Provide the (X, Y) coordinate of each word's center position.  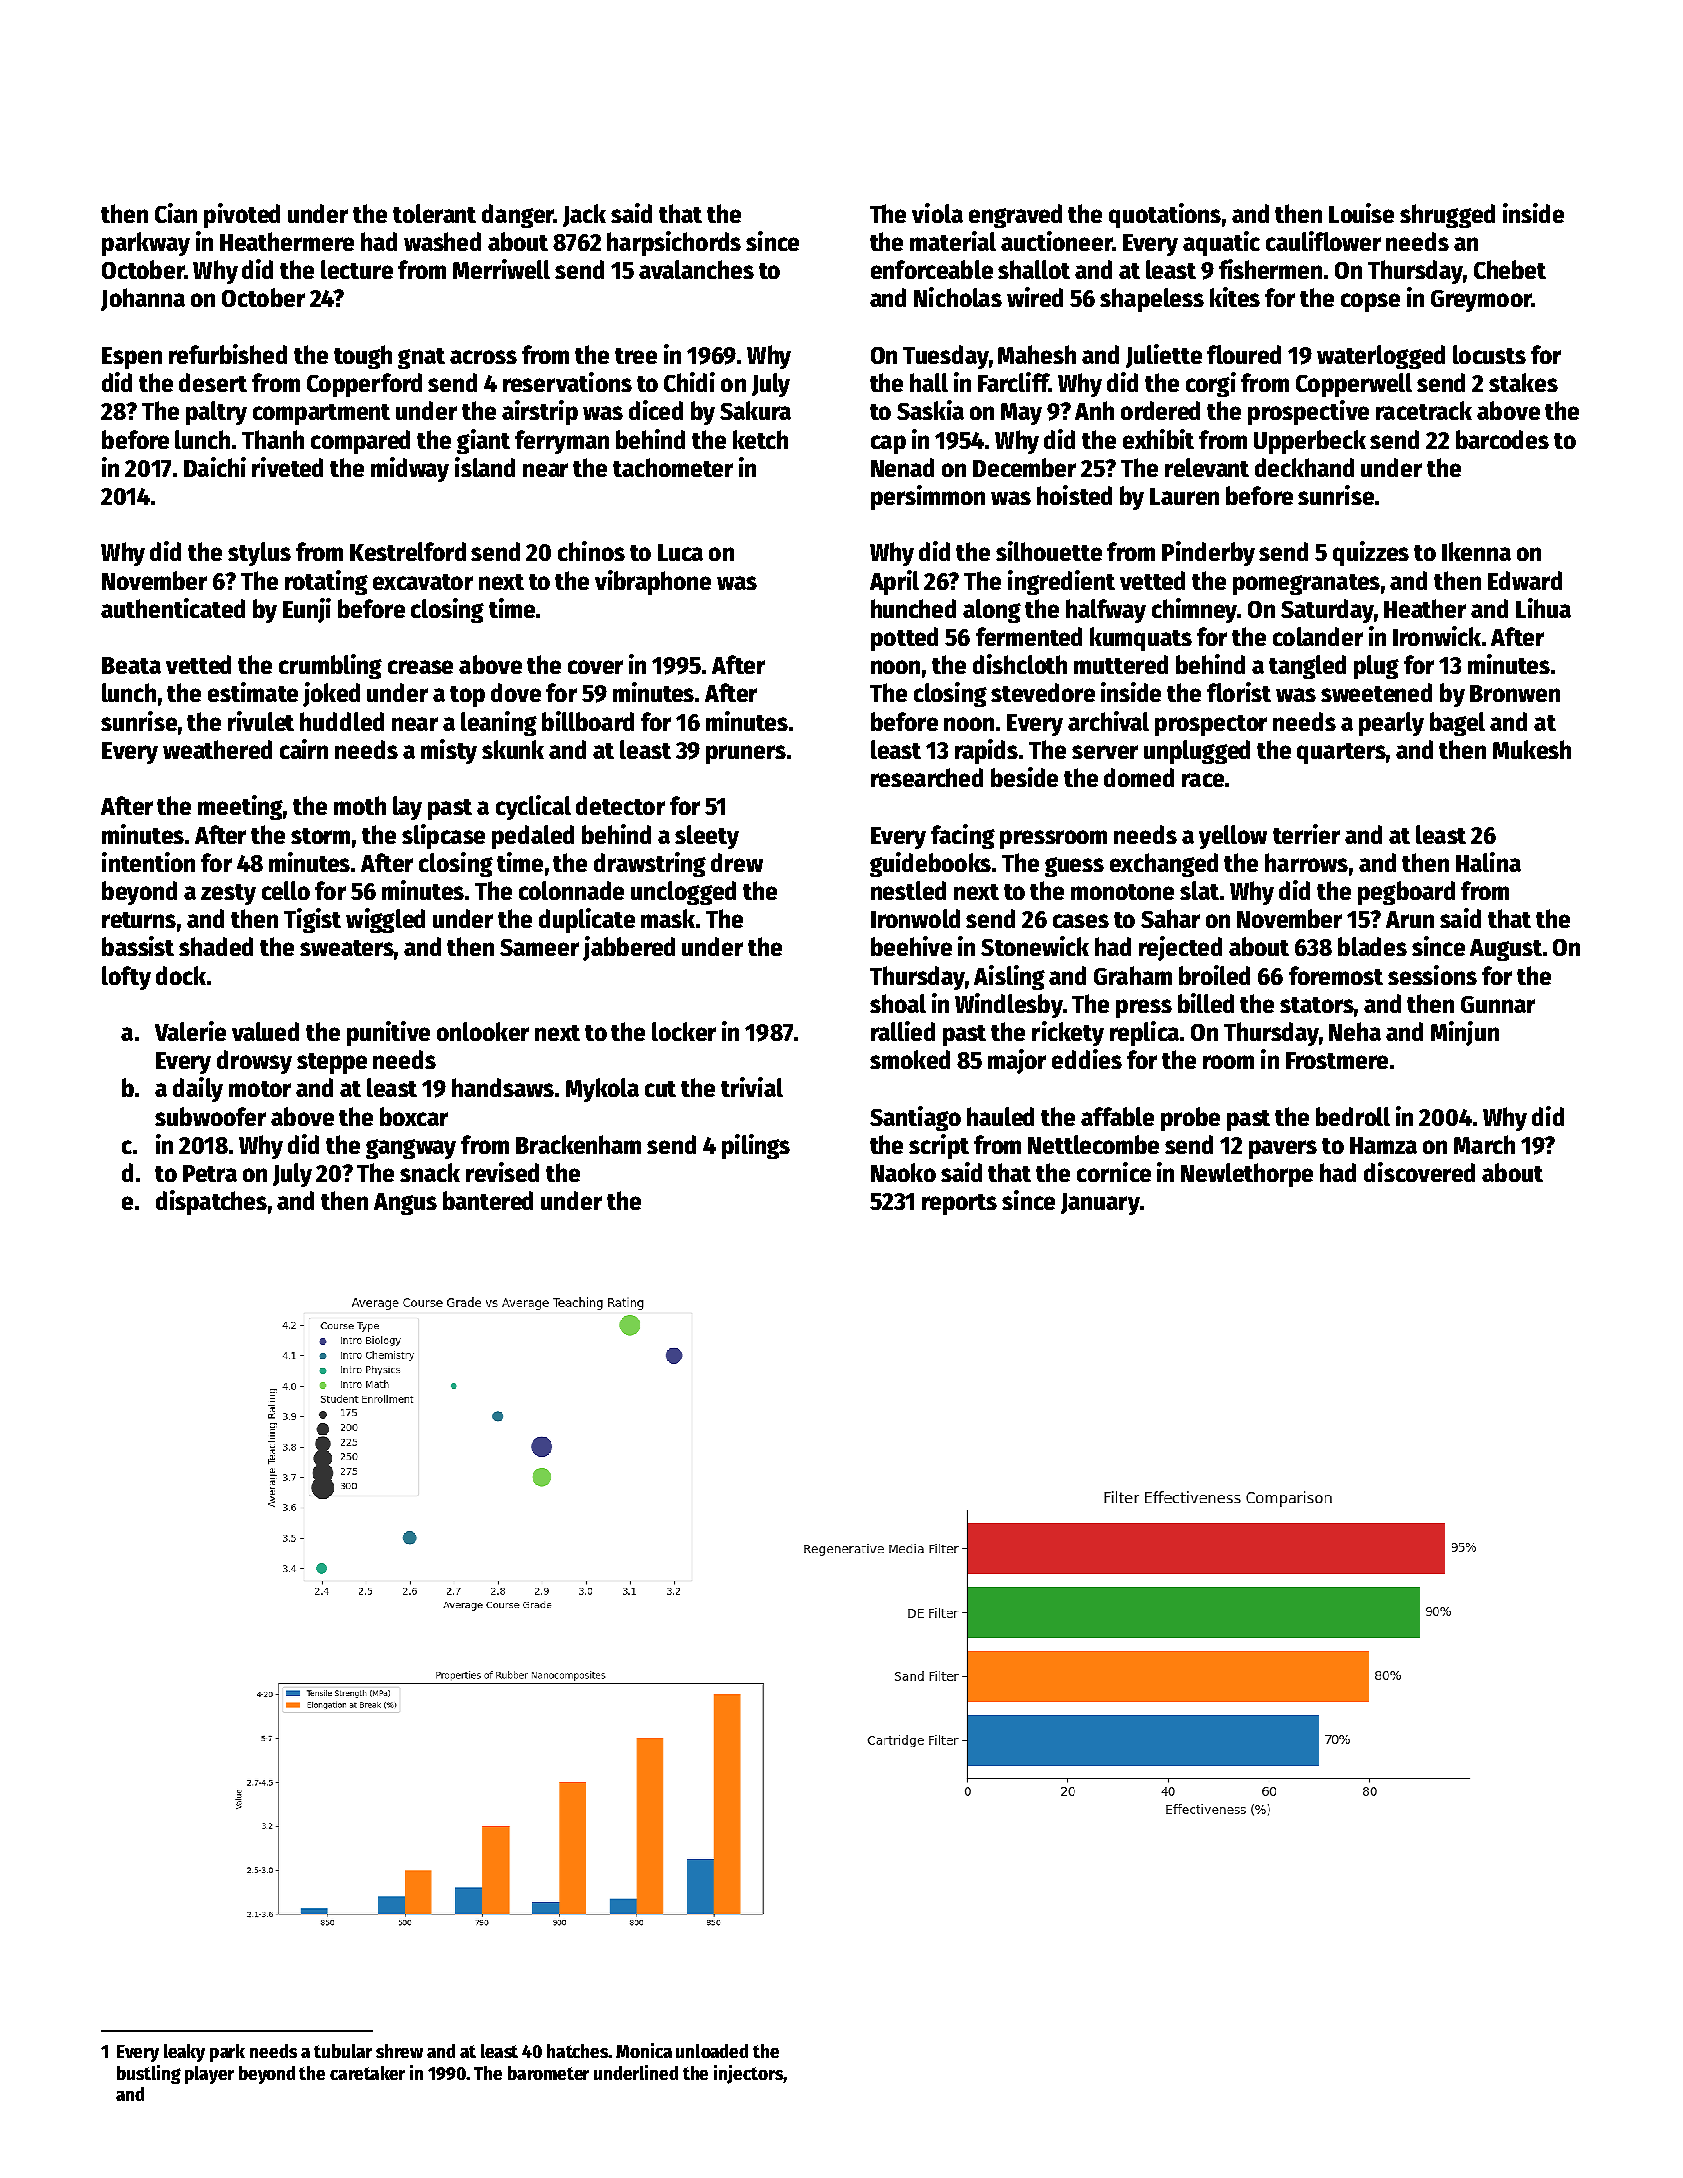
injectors (748, 2074)
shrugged (1447, 216)
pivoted (242, 215)
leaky (184, 2053)
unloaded (712, 2051)
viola (937, 213)
